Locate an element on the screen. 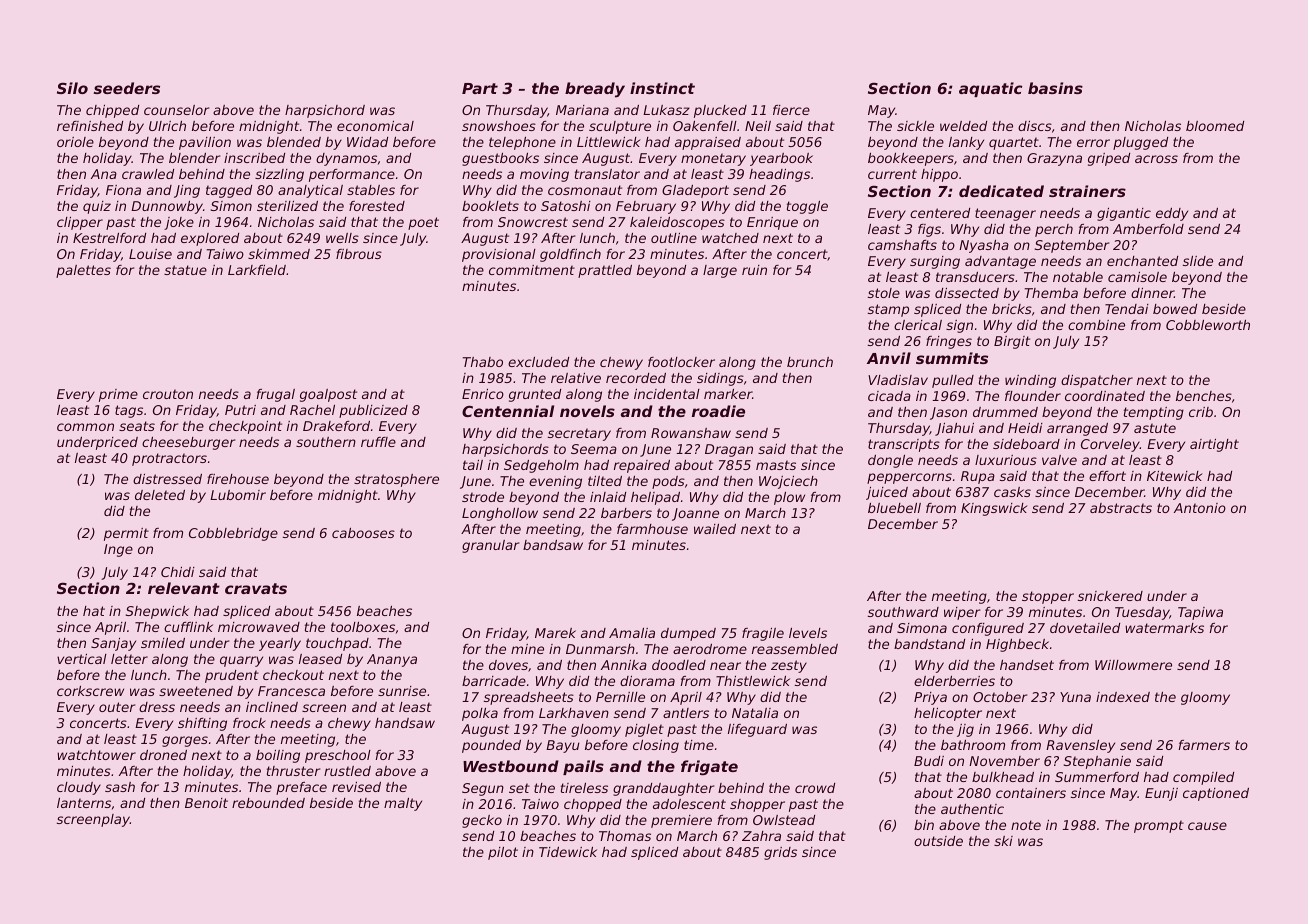 The width and height of the screenshot is (1308, 924). prime is located at coordinates (118, 395).
